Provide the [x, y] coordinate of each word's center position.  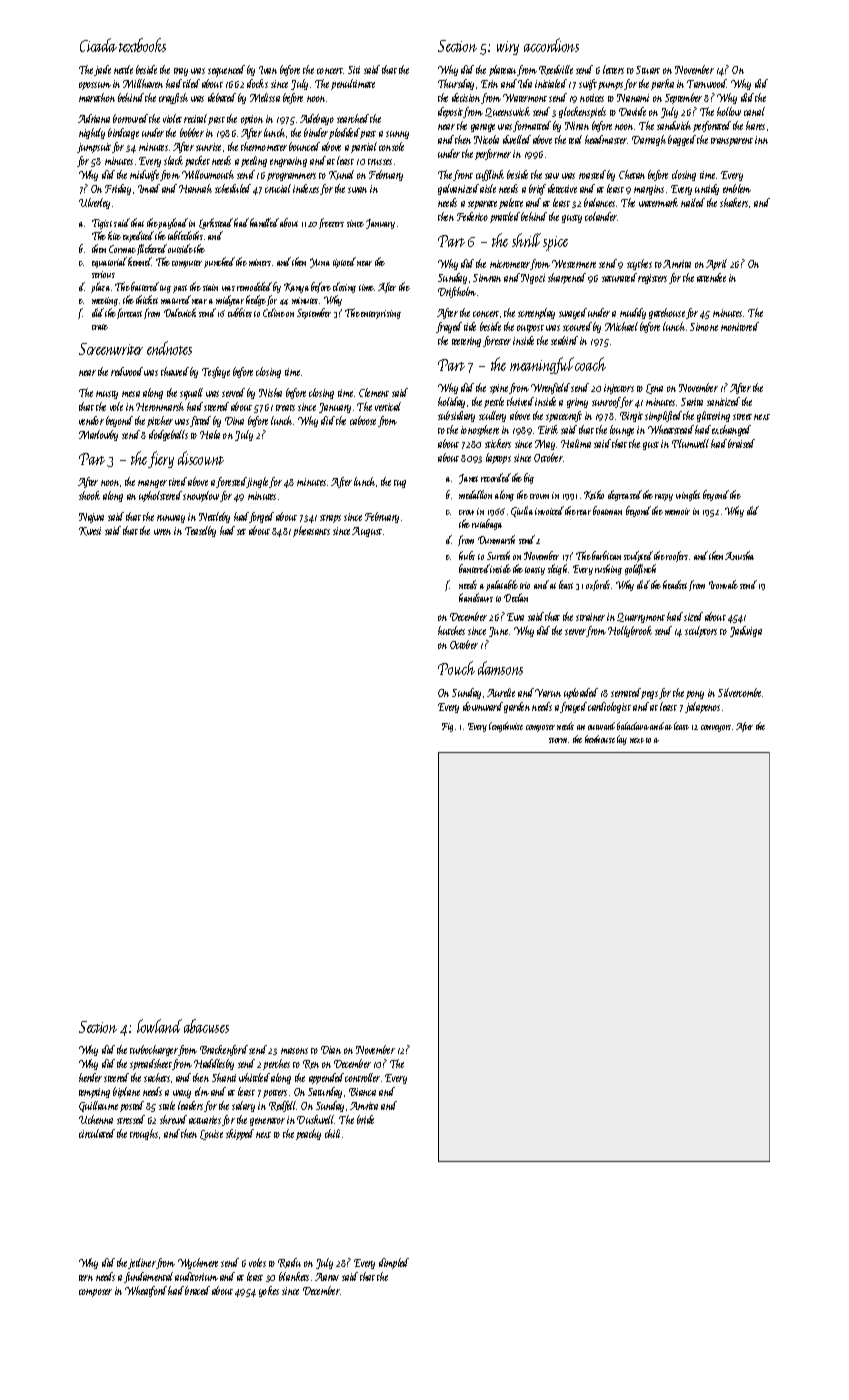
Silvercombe [740, 692]
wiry [508, 48]
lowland [159, 1026]
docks [257, 83]
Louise [211, 1135]
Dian [331, 1050]
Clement [374, 392]
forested [232, 482]
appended [327, 1078]
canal [754, 111]
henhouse [600, 739]
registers [652, 279]
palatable [502, 585]
